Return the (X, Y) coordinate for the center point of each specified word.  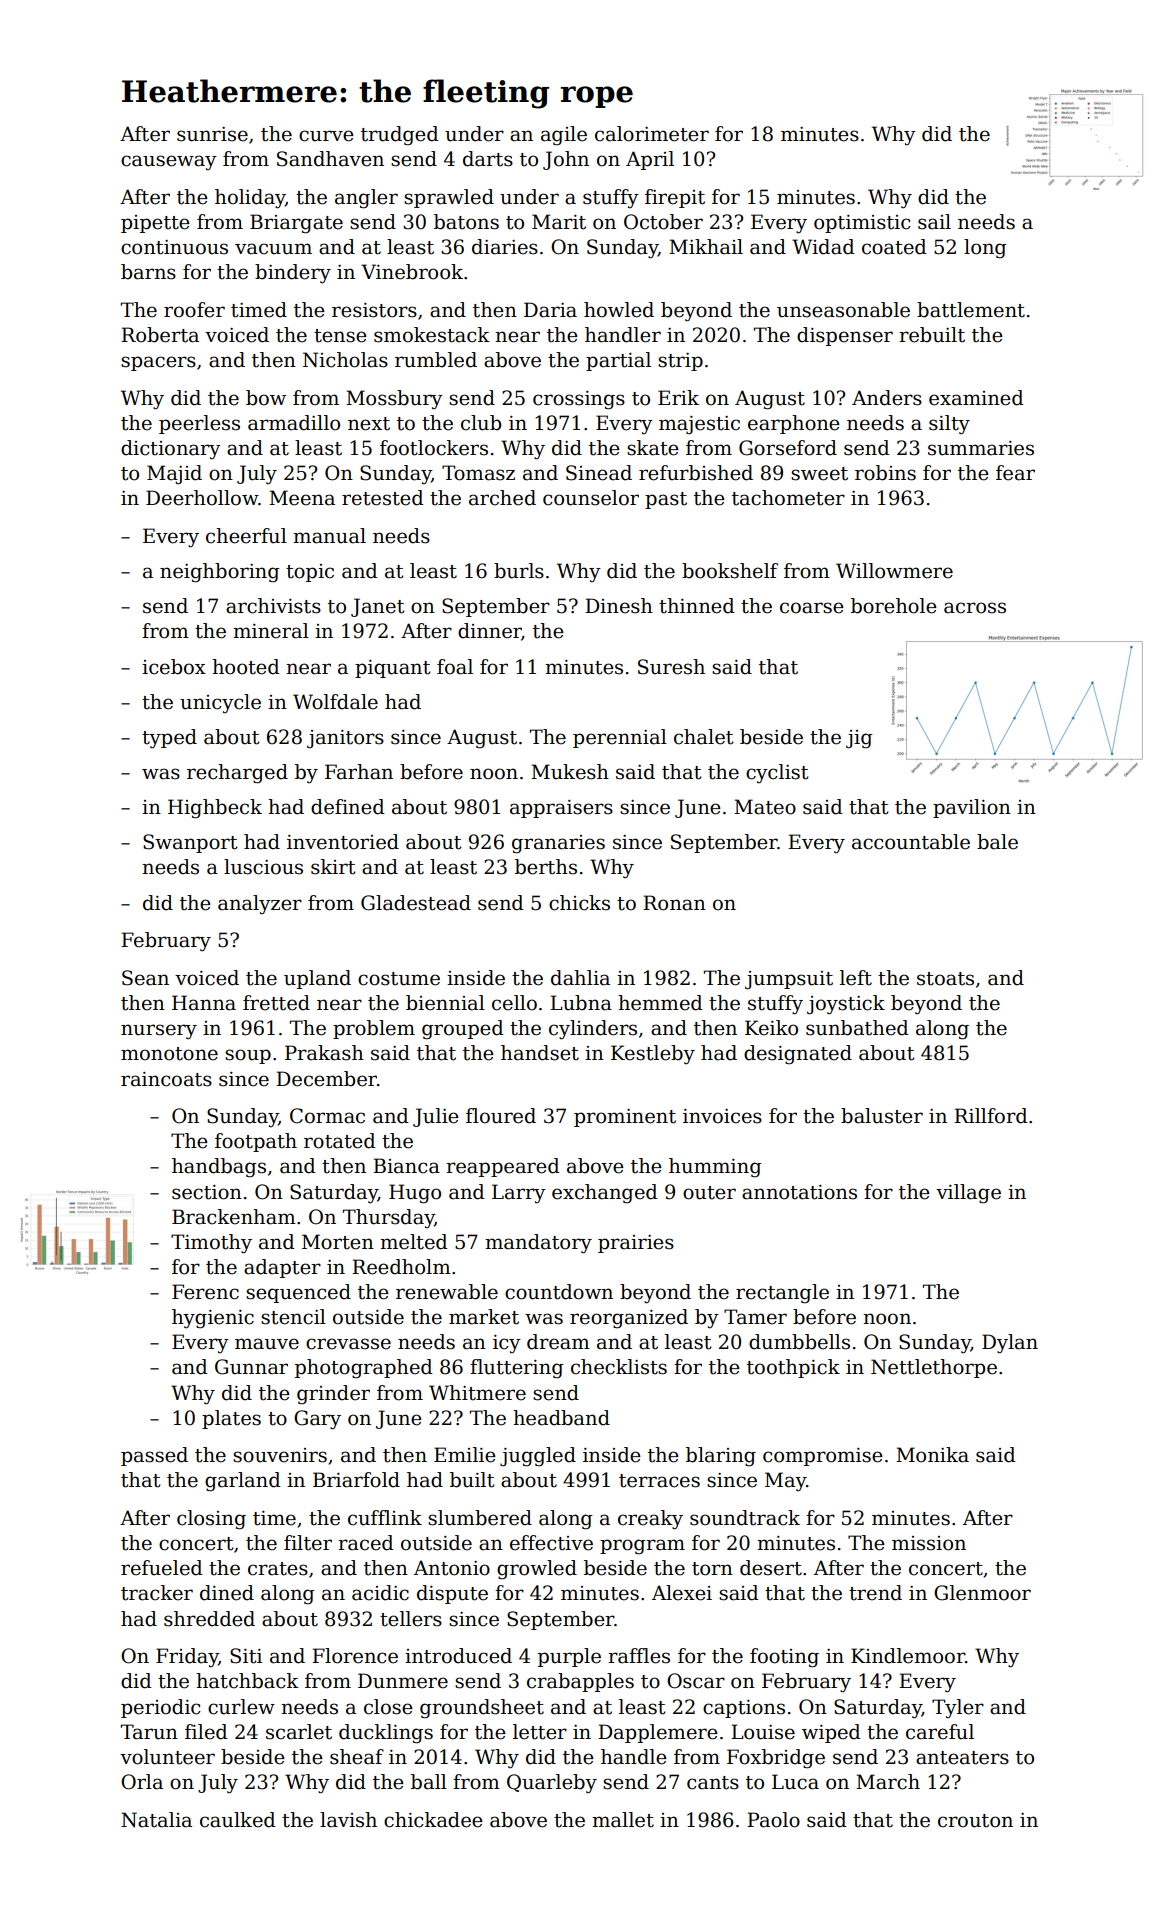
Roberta (160, 335)
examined (976, 398)
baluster (882, 1116)
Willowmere (894, 571)
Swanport (190, 843)
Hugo (415, 1194)
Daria (550, 310)
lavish (348, 1820)
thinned (697, 606)
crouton (975, 1821)
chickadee (433, 1820)
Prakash (324, 1053)
